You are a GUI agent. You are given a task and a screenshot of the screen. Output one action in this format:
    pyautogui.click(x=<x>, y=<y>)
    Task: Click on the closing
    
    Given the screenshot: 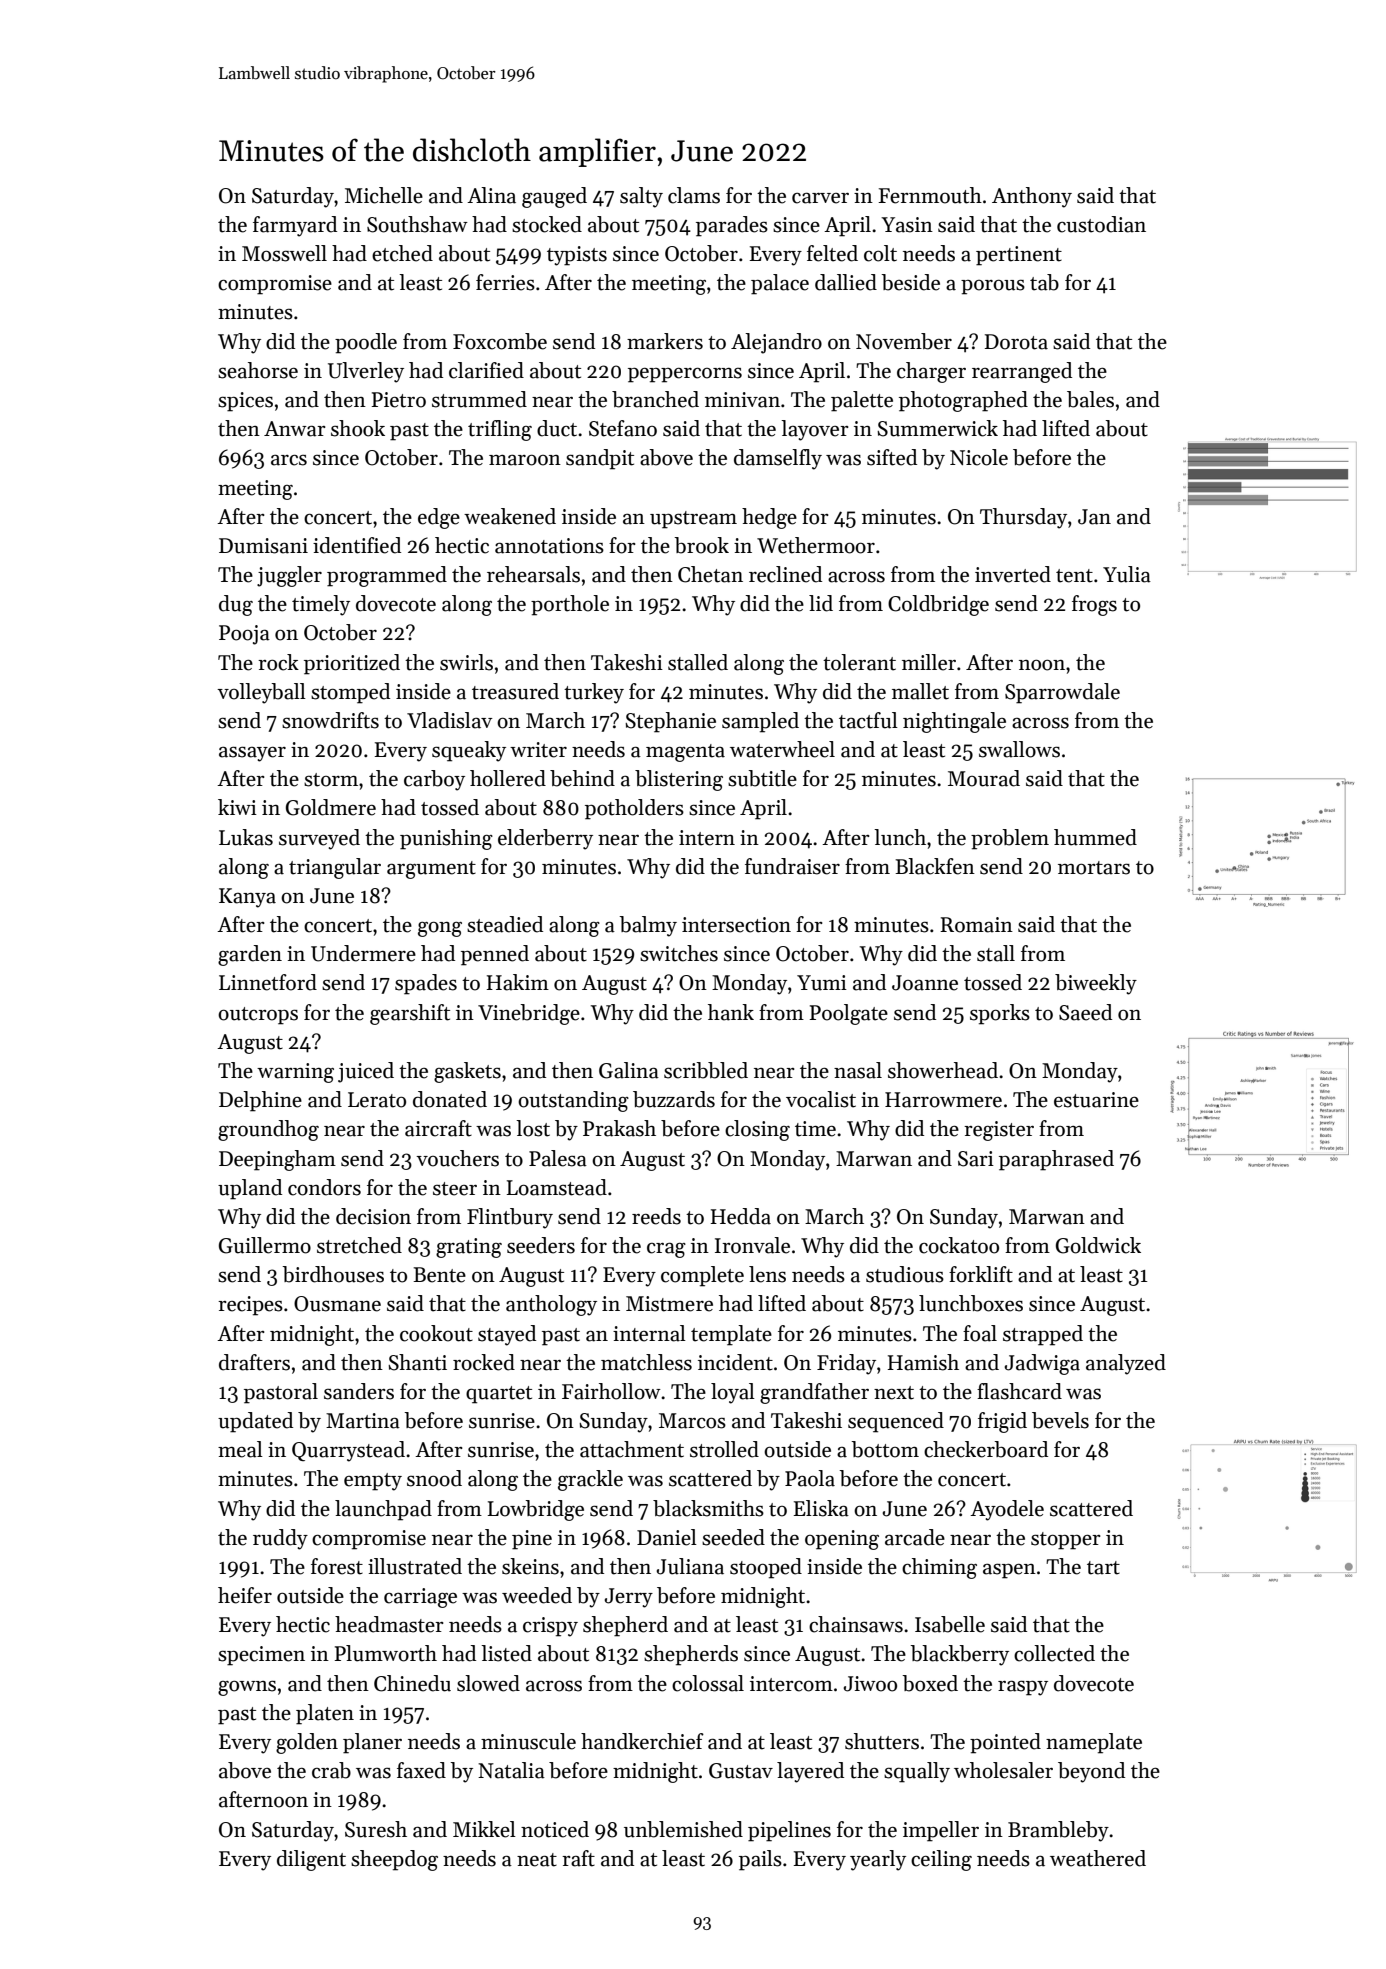 What is the action you would take?
    pyautogui.click(x=757, y=1130)
